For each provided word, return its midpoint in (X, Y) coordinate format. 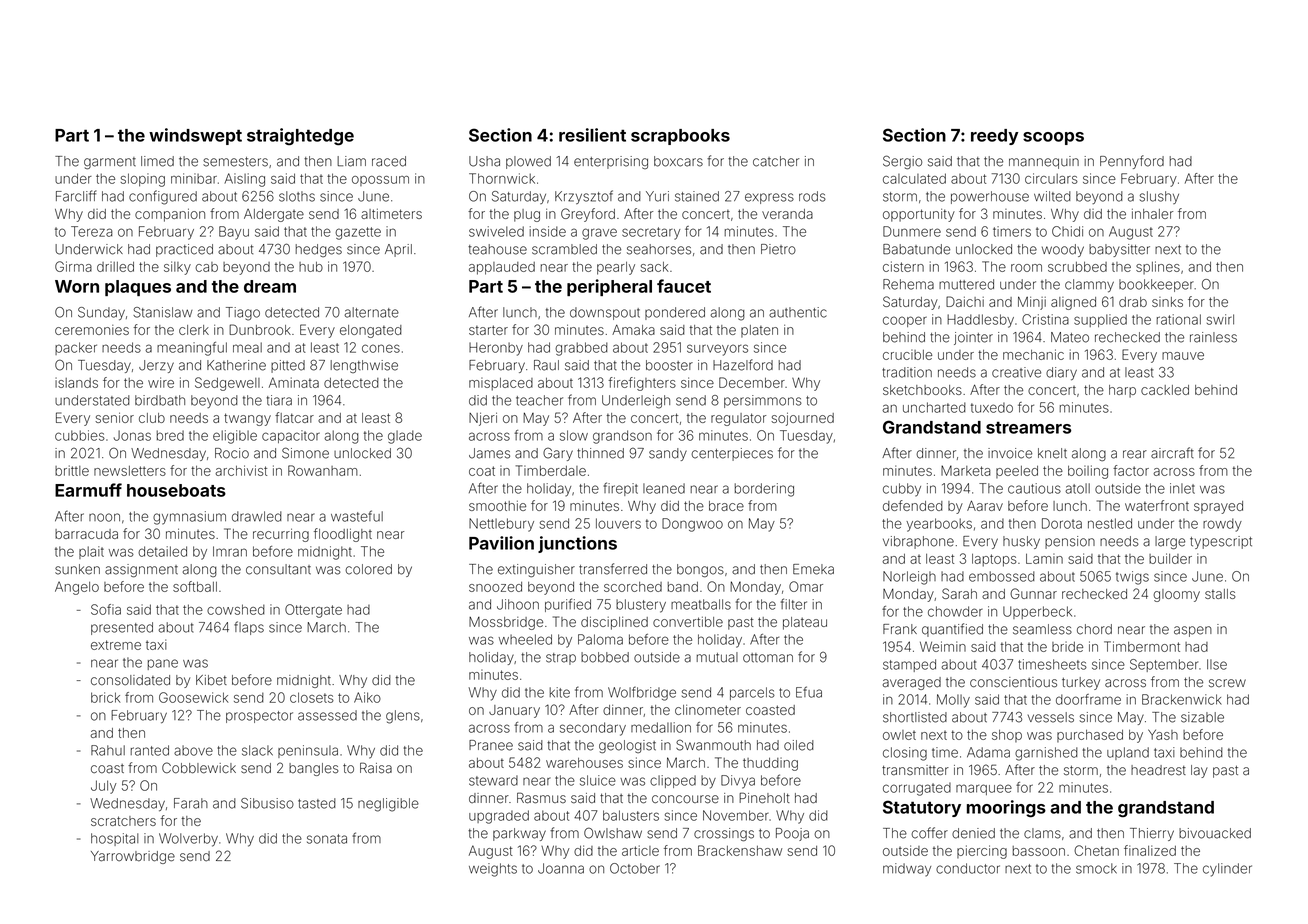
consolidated (130, 680)
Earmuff (88, 490)
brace (726, 506)
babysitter (1119, 250)
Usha (484, 161)
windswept (195, 136)
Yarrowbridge (133, 857)
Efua (809, 692)
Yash (1163, 734)
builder (1170, 558)
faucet (684, 286)
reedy (994, 137)
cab (206, 267)
